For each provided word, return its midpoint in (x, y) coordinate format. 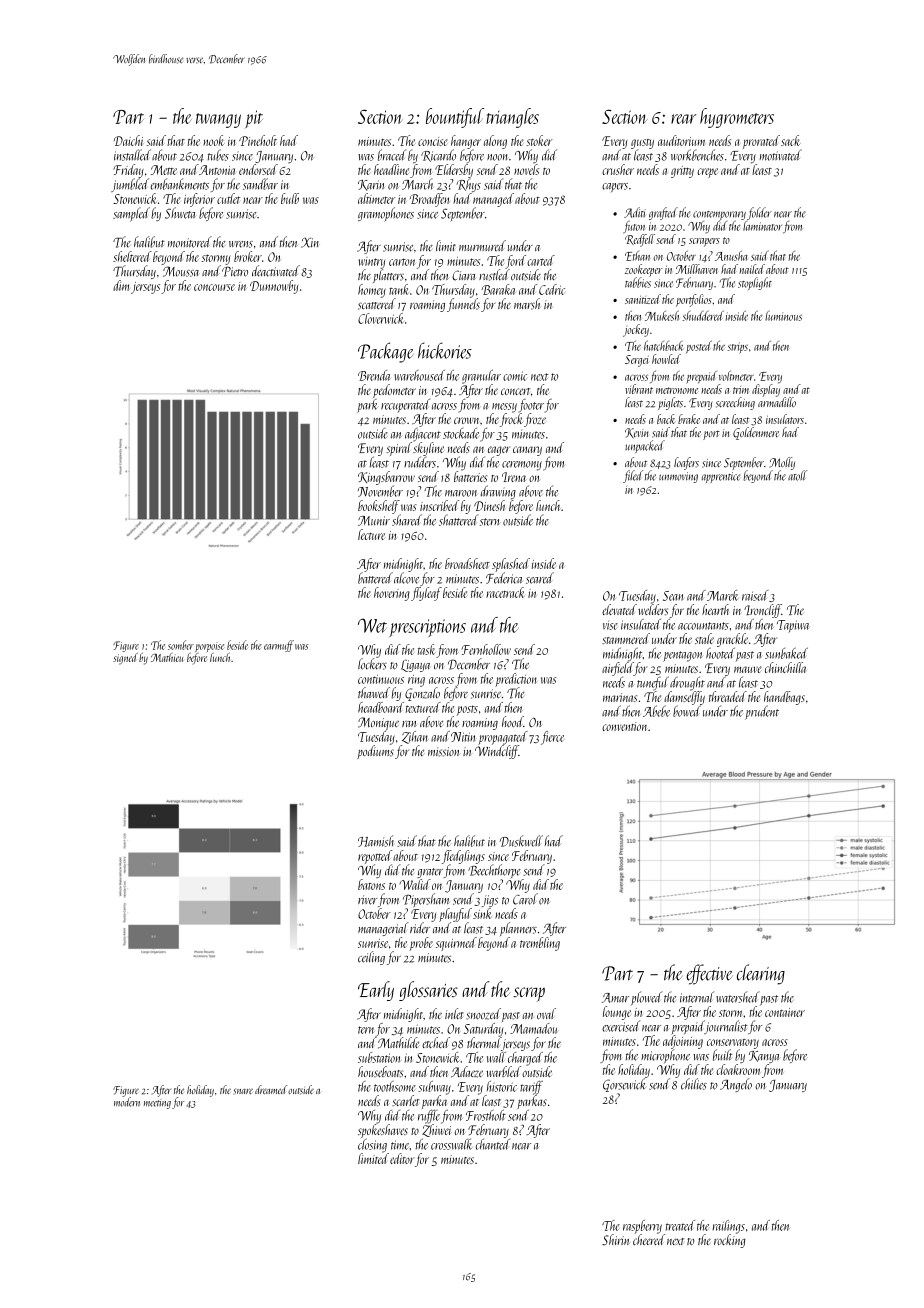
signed (125, 659)
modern (127, 1102)
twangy (218, 120)
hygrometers (737, 118)
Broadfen (430, 200)
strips (737, 348)
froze (535, 420)
